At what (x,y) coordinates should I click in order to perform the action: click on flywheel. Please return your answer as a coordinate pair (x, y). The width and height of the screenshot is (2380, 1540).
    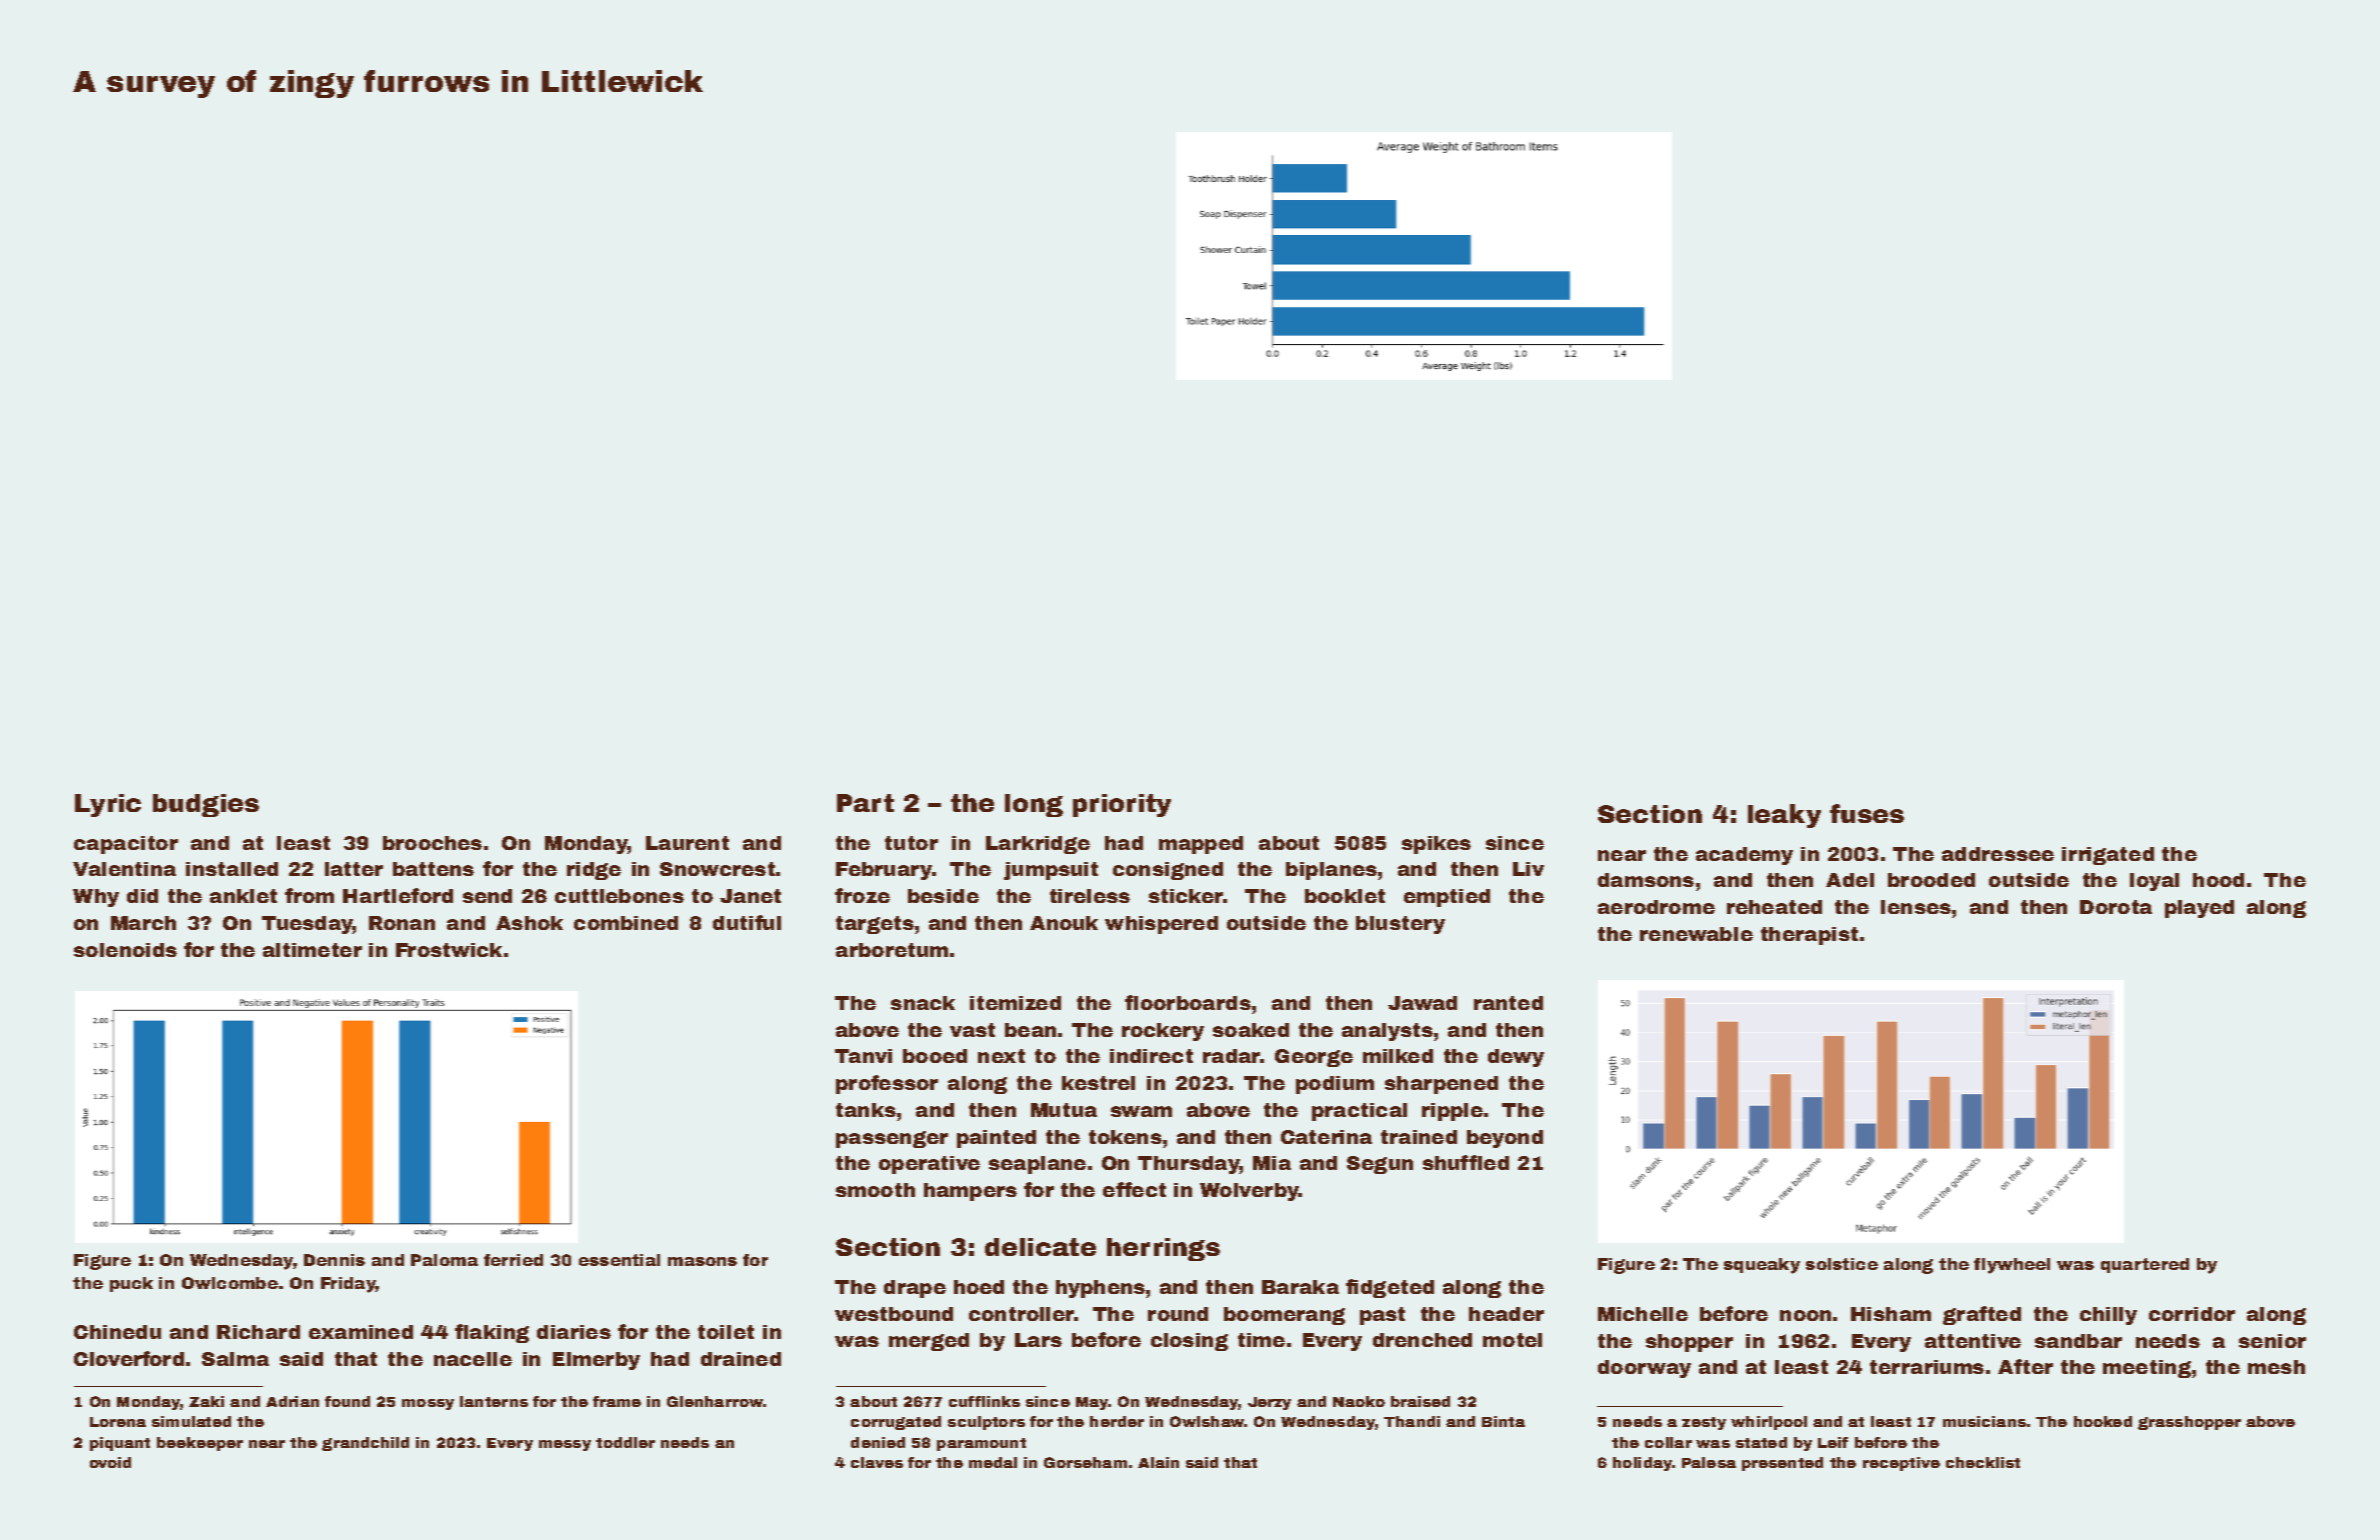
    Looking at the image, I should click on (2012, 1266).
